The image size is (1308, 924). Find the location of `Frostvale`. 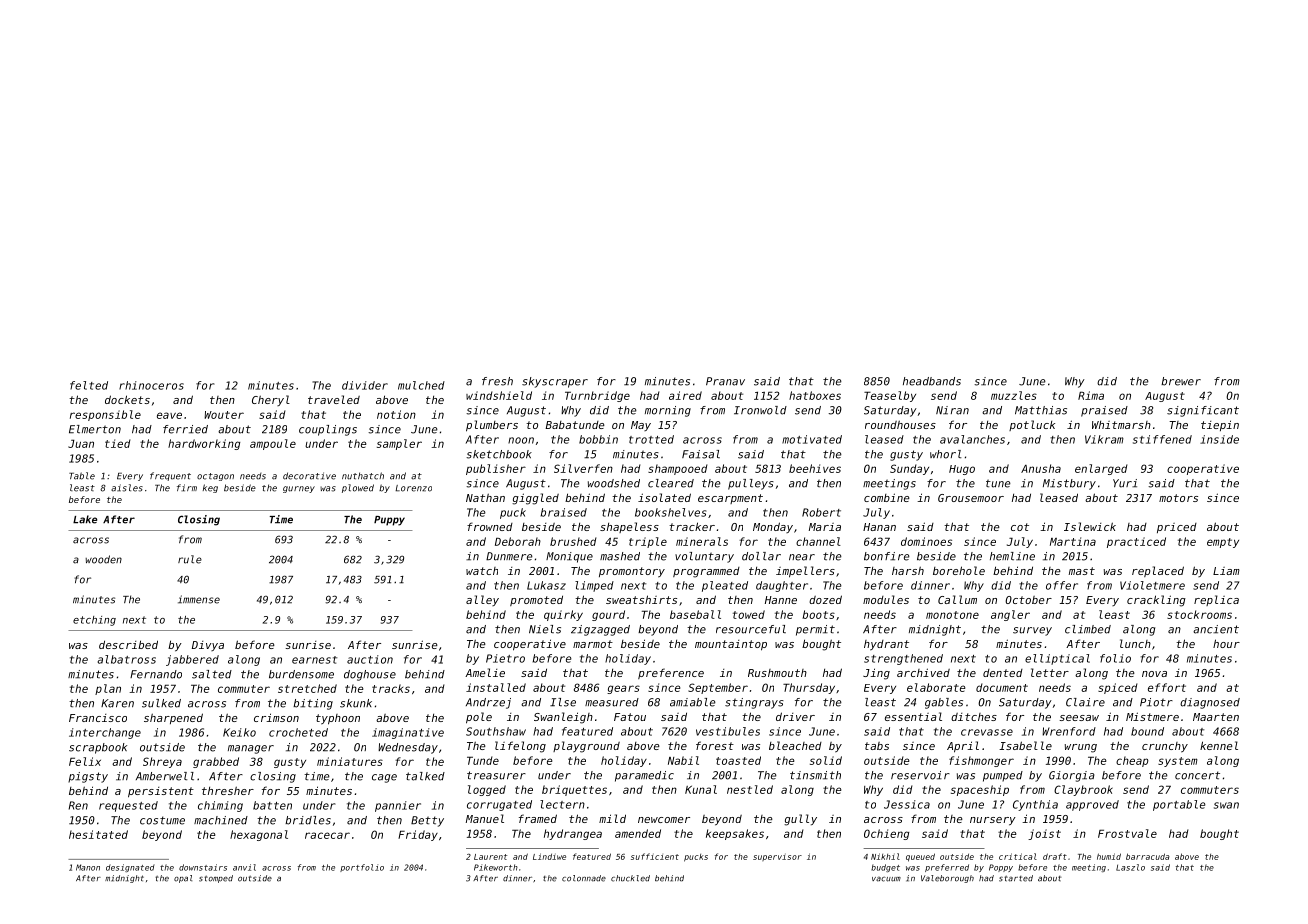

Frostvale is located at coordinates (1127, 833).
